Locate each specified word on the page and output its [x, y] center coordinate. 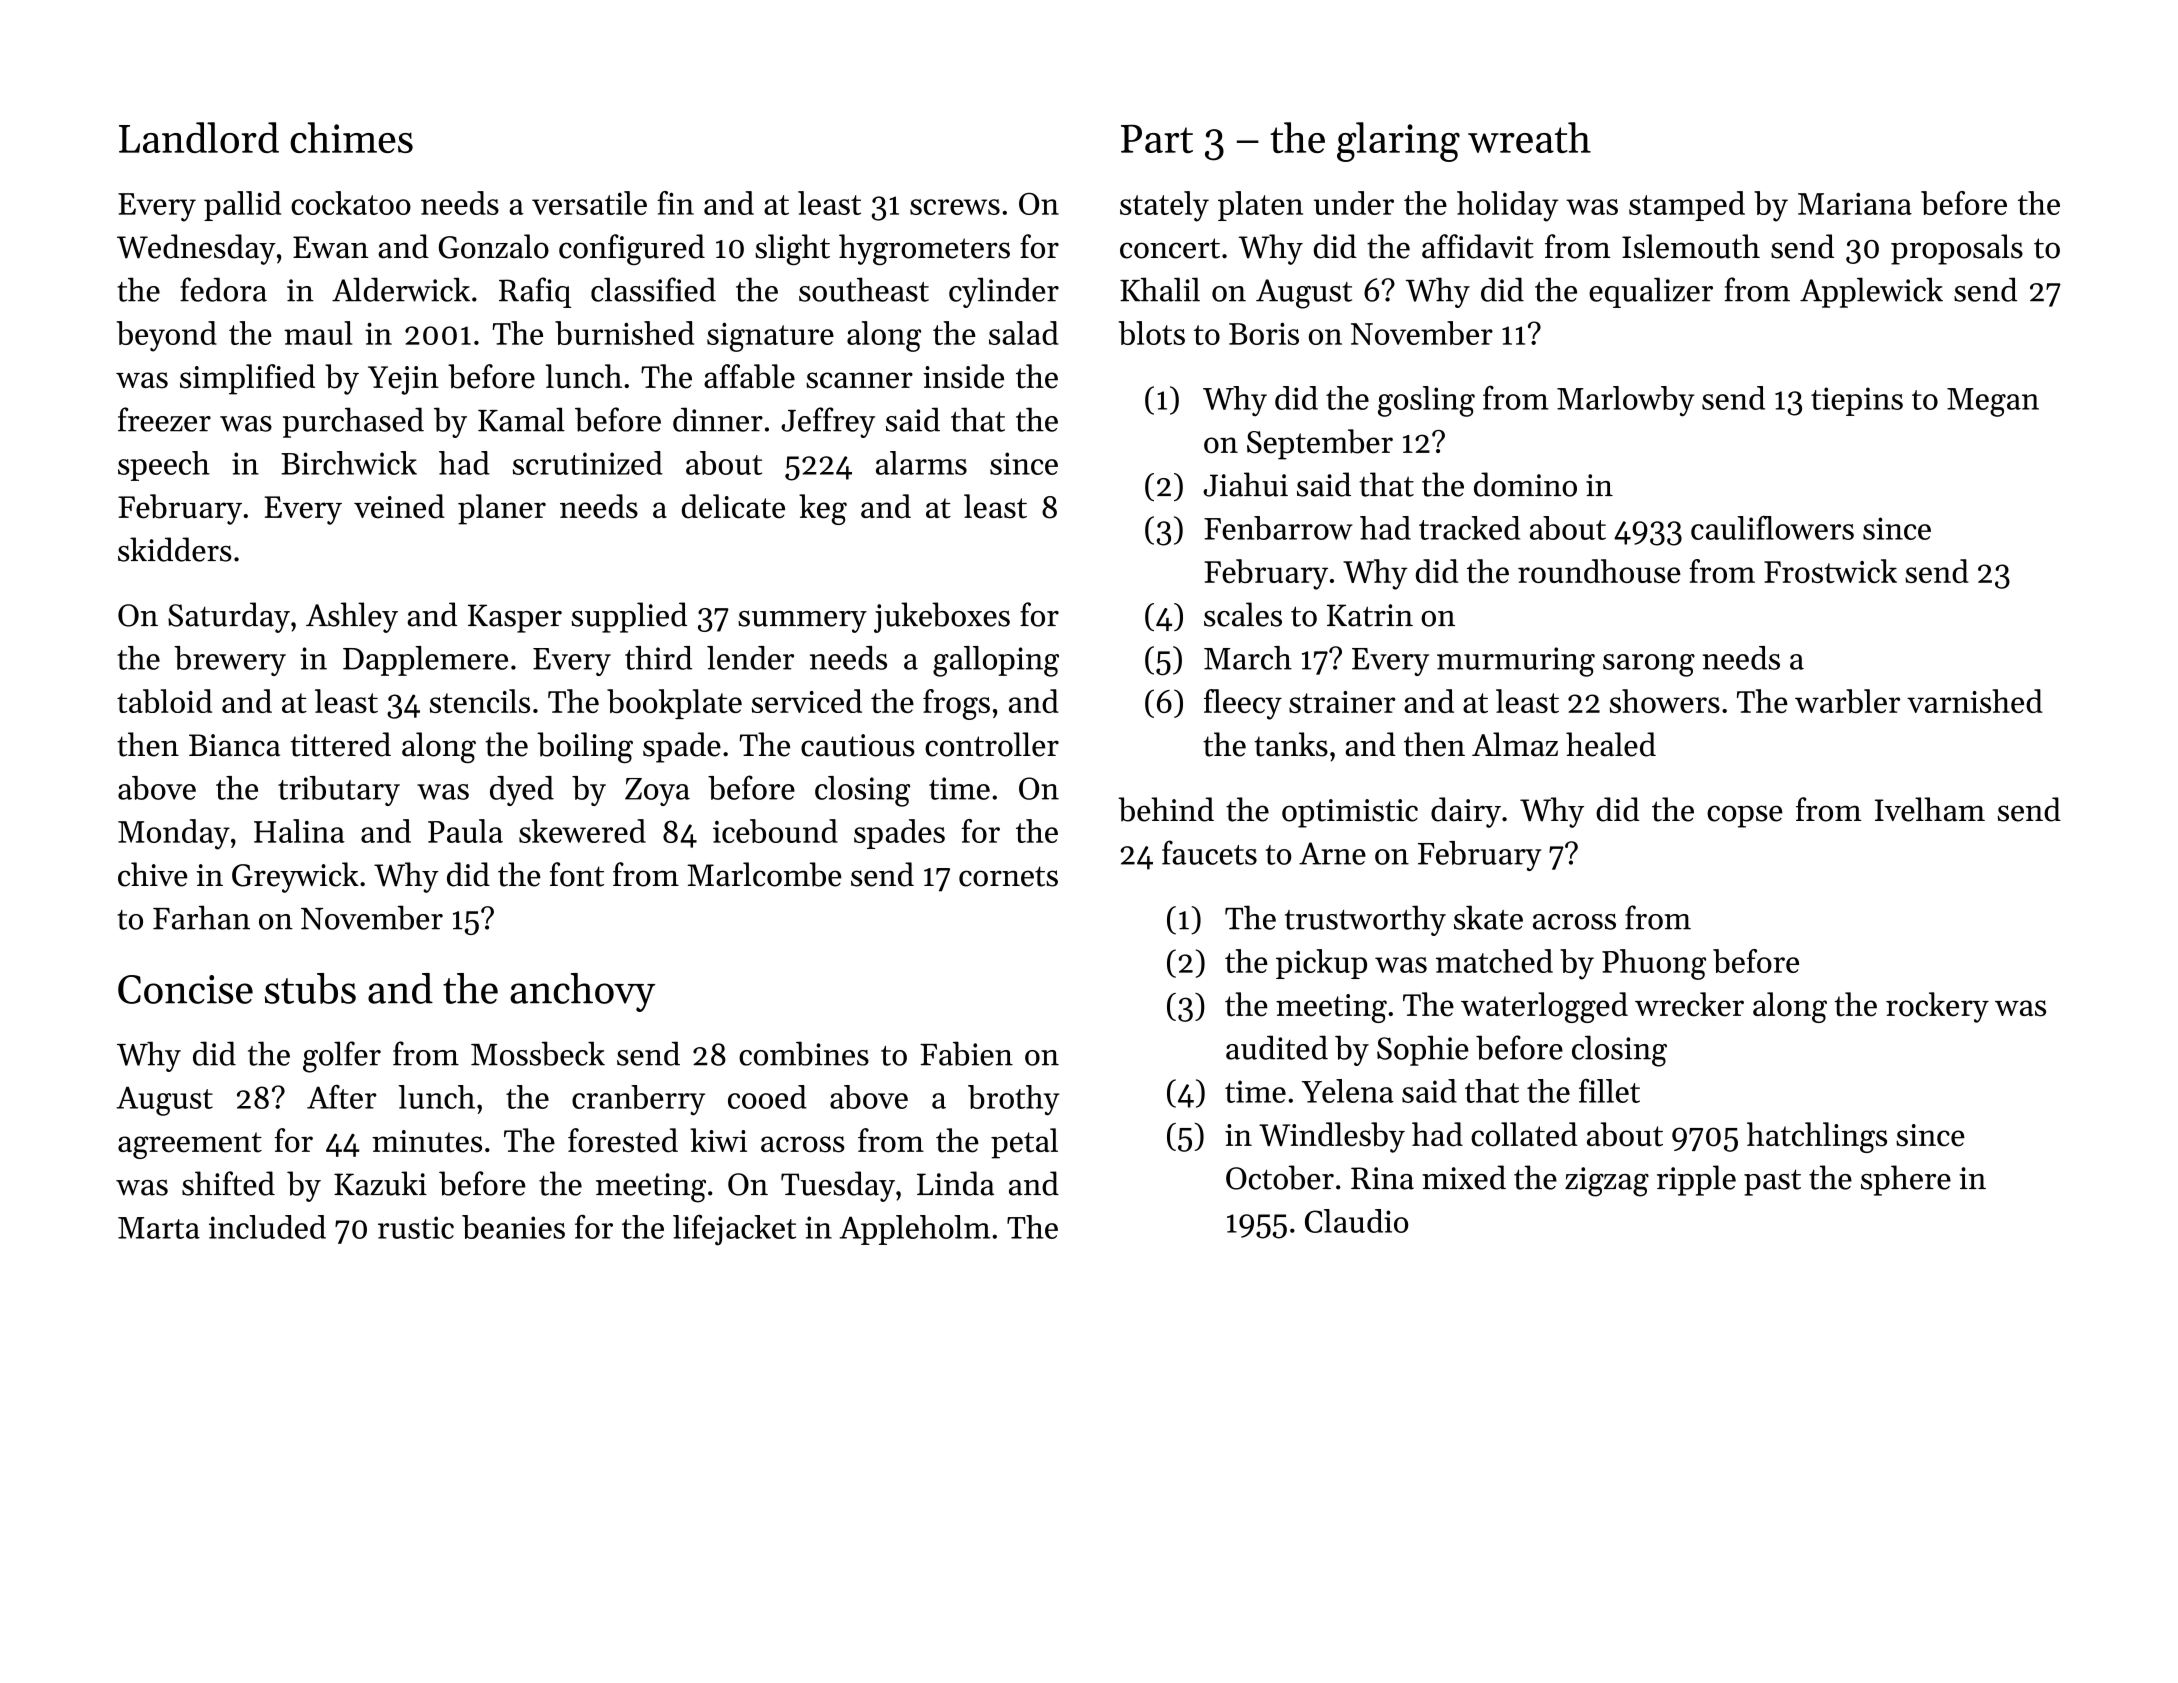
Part [1157, 138]
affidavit [1478, 246]
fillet [1609, 1091]
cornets [1008, 876]
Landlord [199, 137]
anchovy [582, 992]
